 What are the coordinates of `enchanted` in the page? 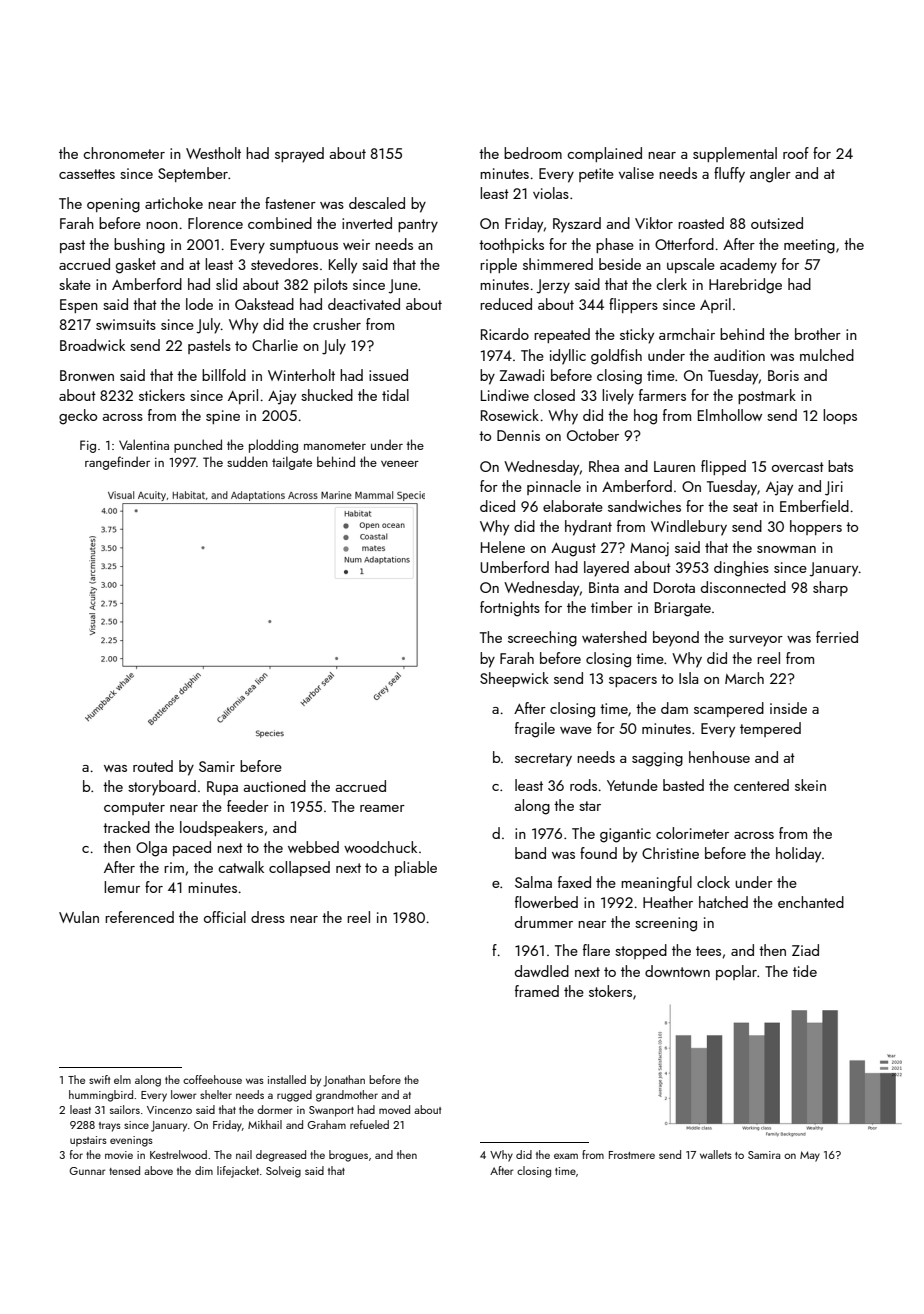 It's located at (811, 902).
